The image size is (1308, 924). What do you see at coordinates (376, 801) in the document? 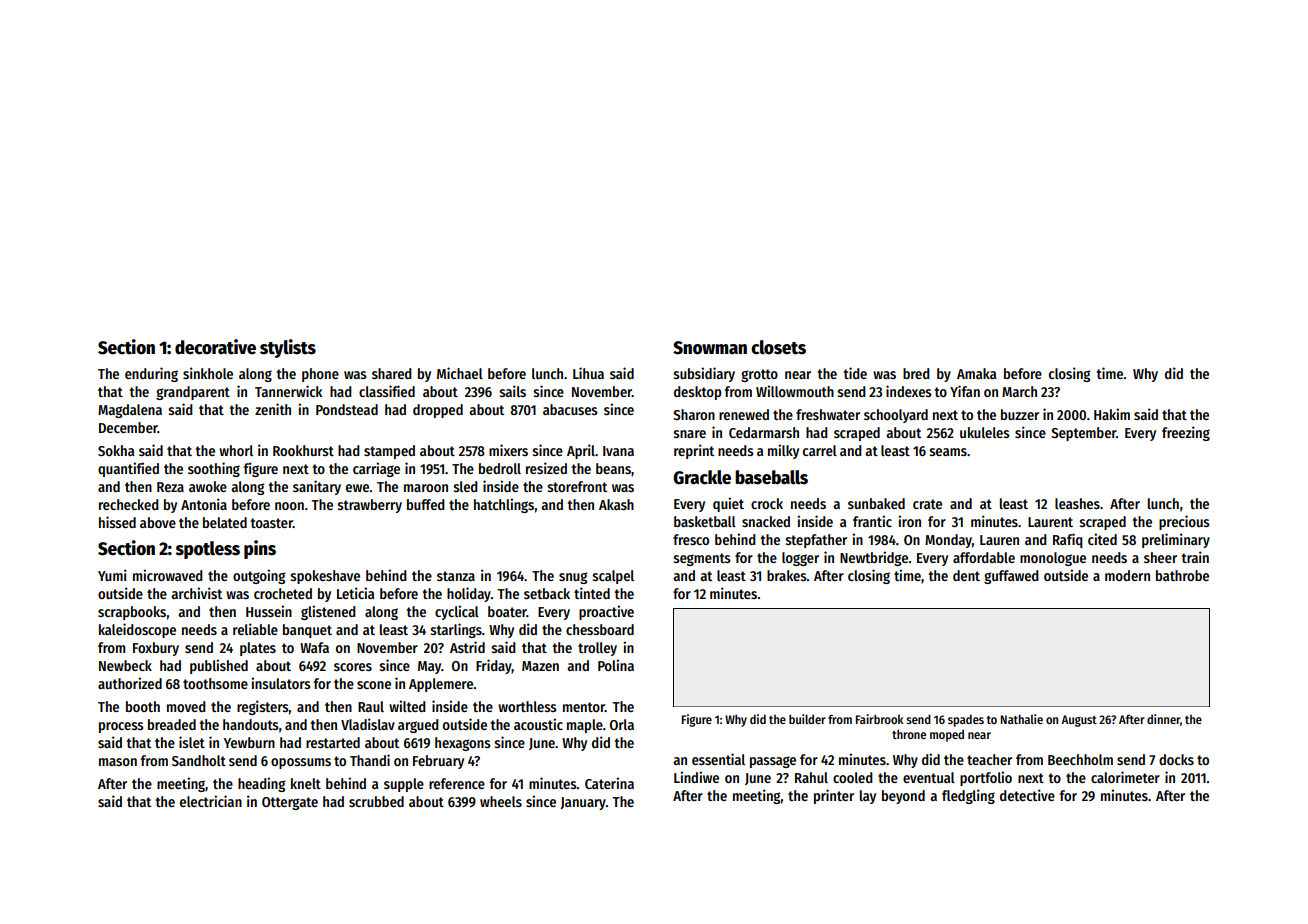
I see `scrubbed` at bounding box center [376, 801].
